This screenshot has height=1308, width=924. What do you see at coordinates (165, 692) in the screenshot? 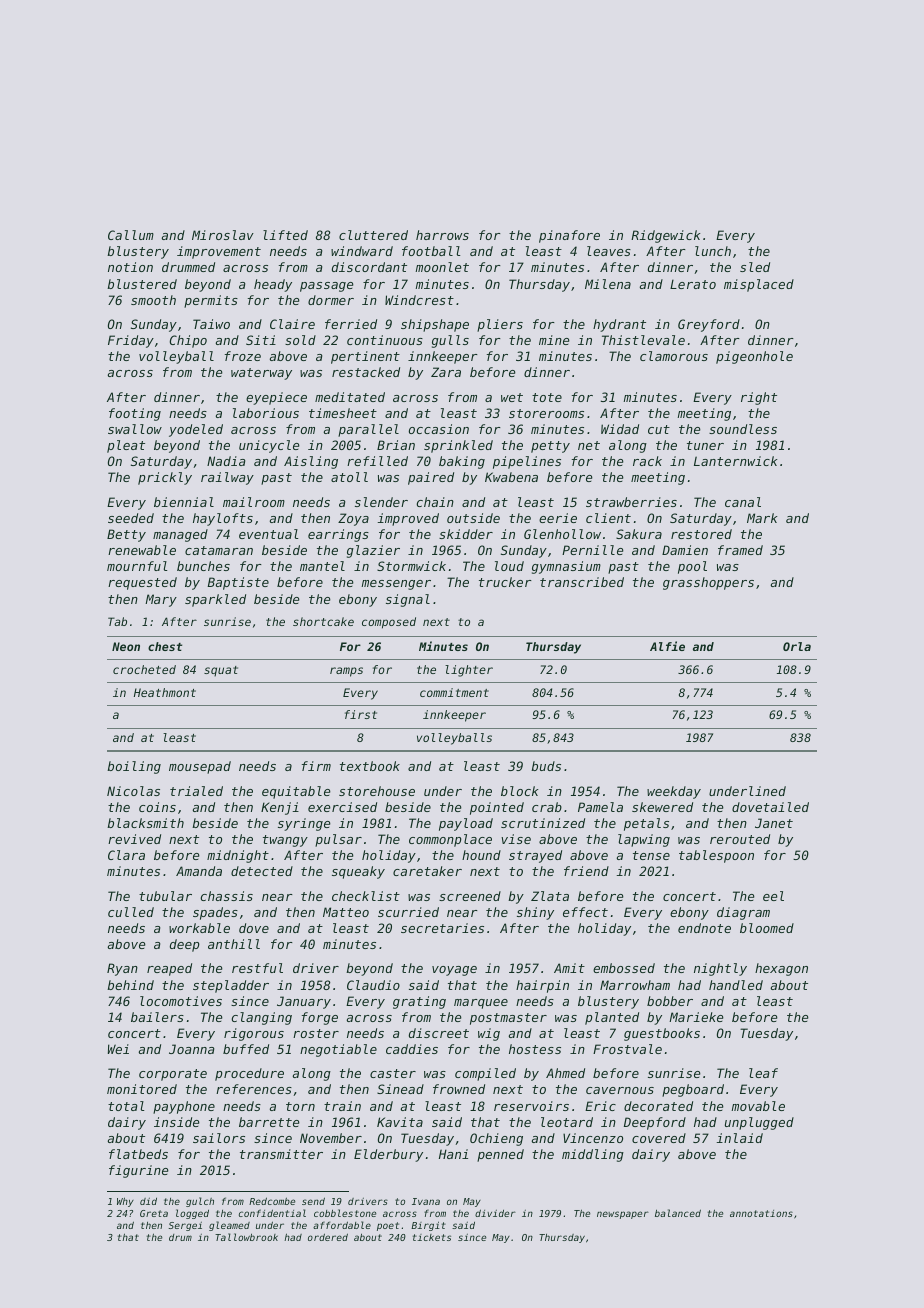
I see `Heathmont` at bounding box center [165, 692].
